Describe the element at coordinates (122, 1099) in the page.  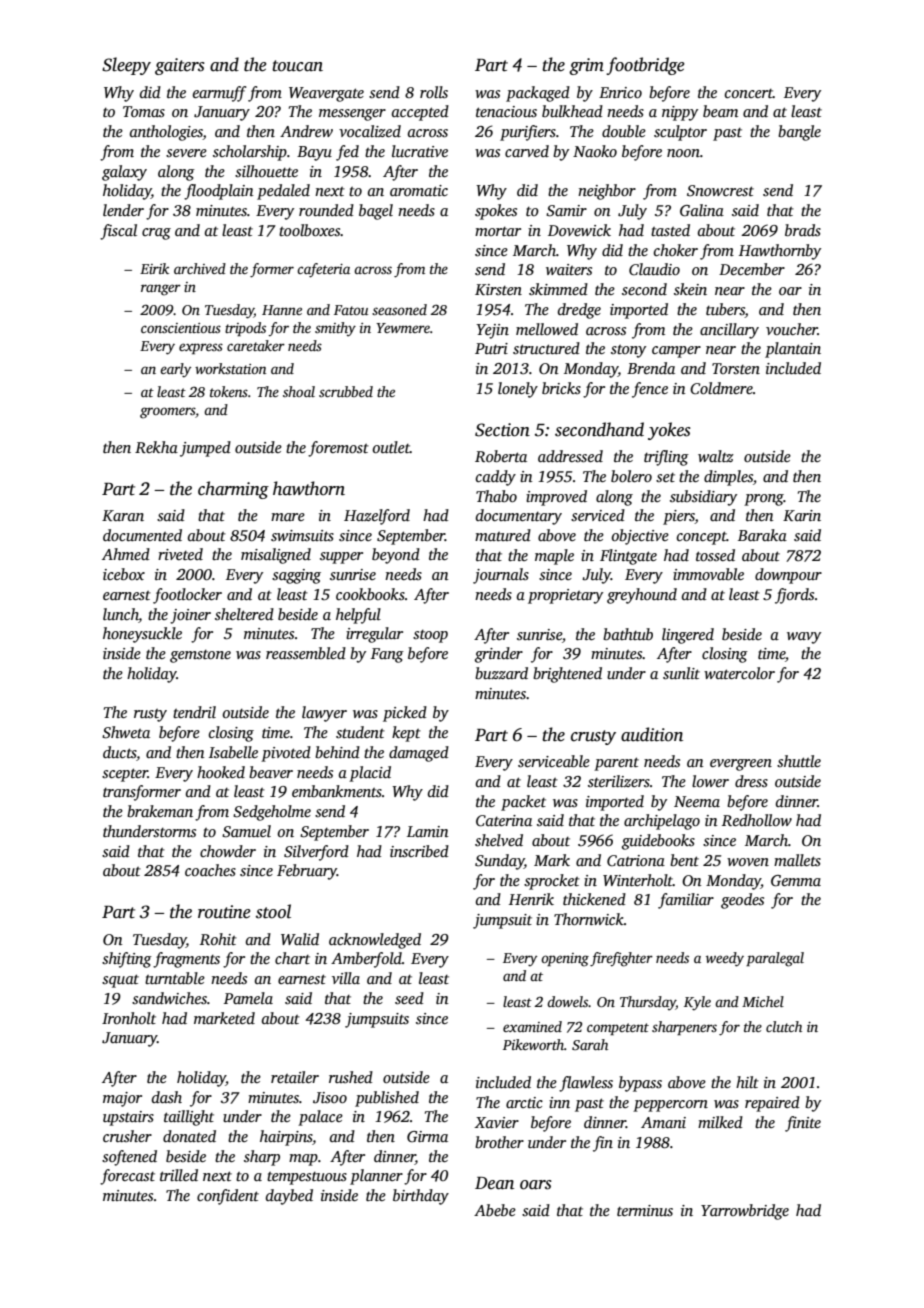
I see `major` at that location.
